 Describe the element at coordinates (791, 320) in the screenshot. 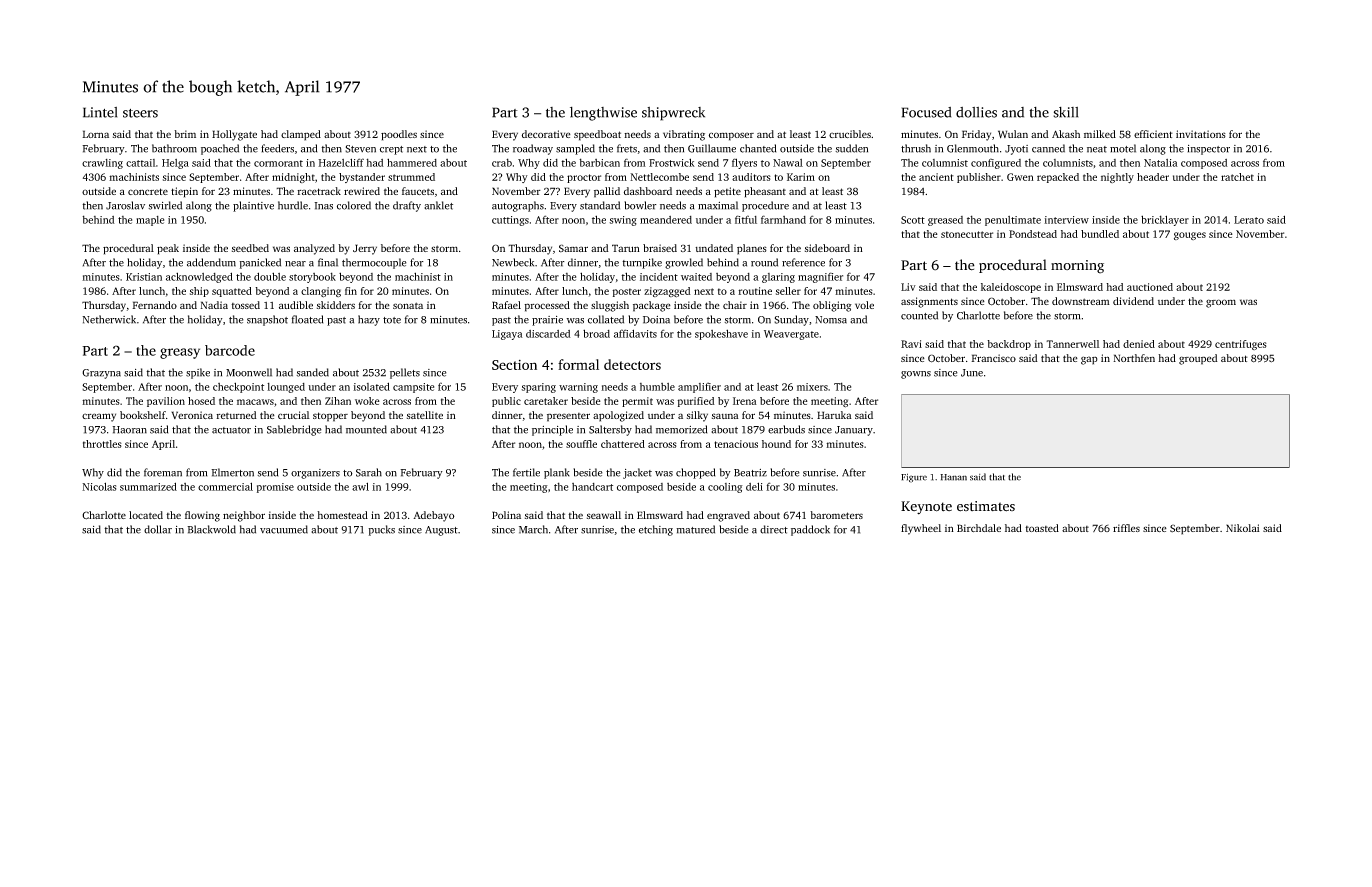

I see `Sunday` at that location.
